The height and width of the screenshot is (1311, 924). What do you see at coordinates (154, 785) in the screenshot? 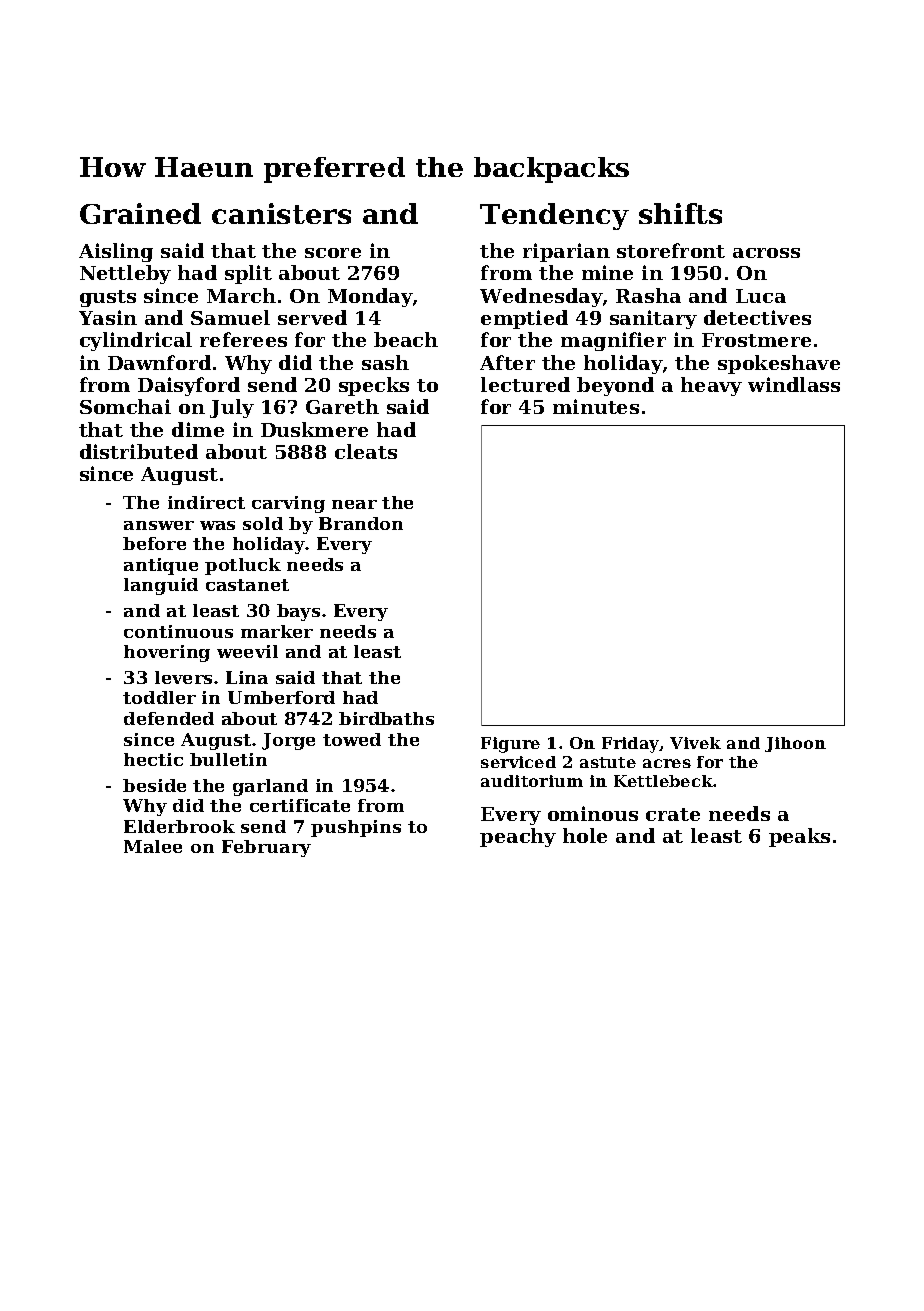
I see `beside` at bounding box center [154, 785].
